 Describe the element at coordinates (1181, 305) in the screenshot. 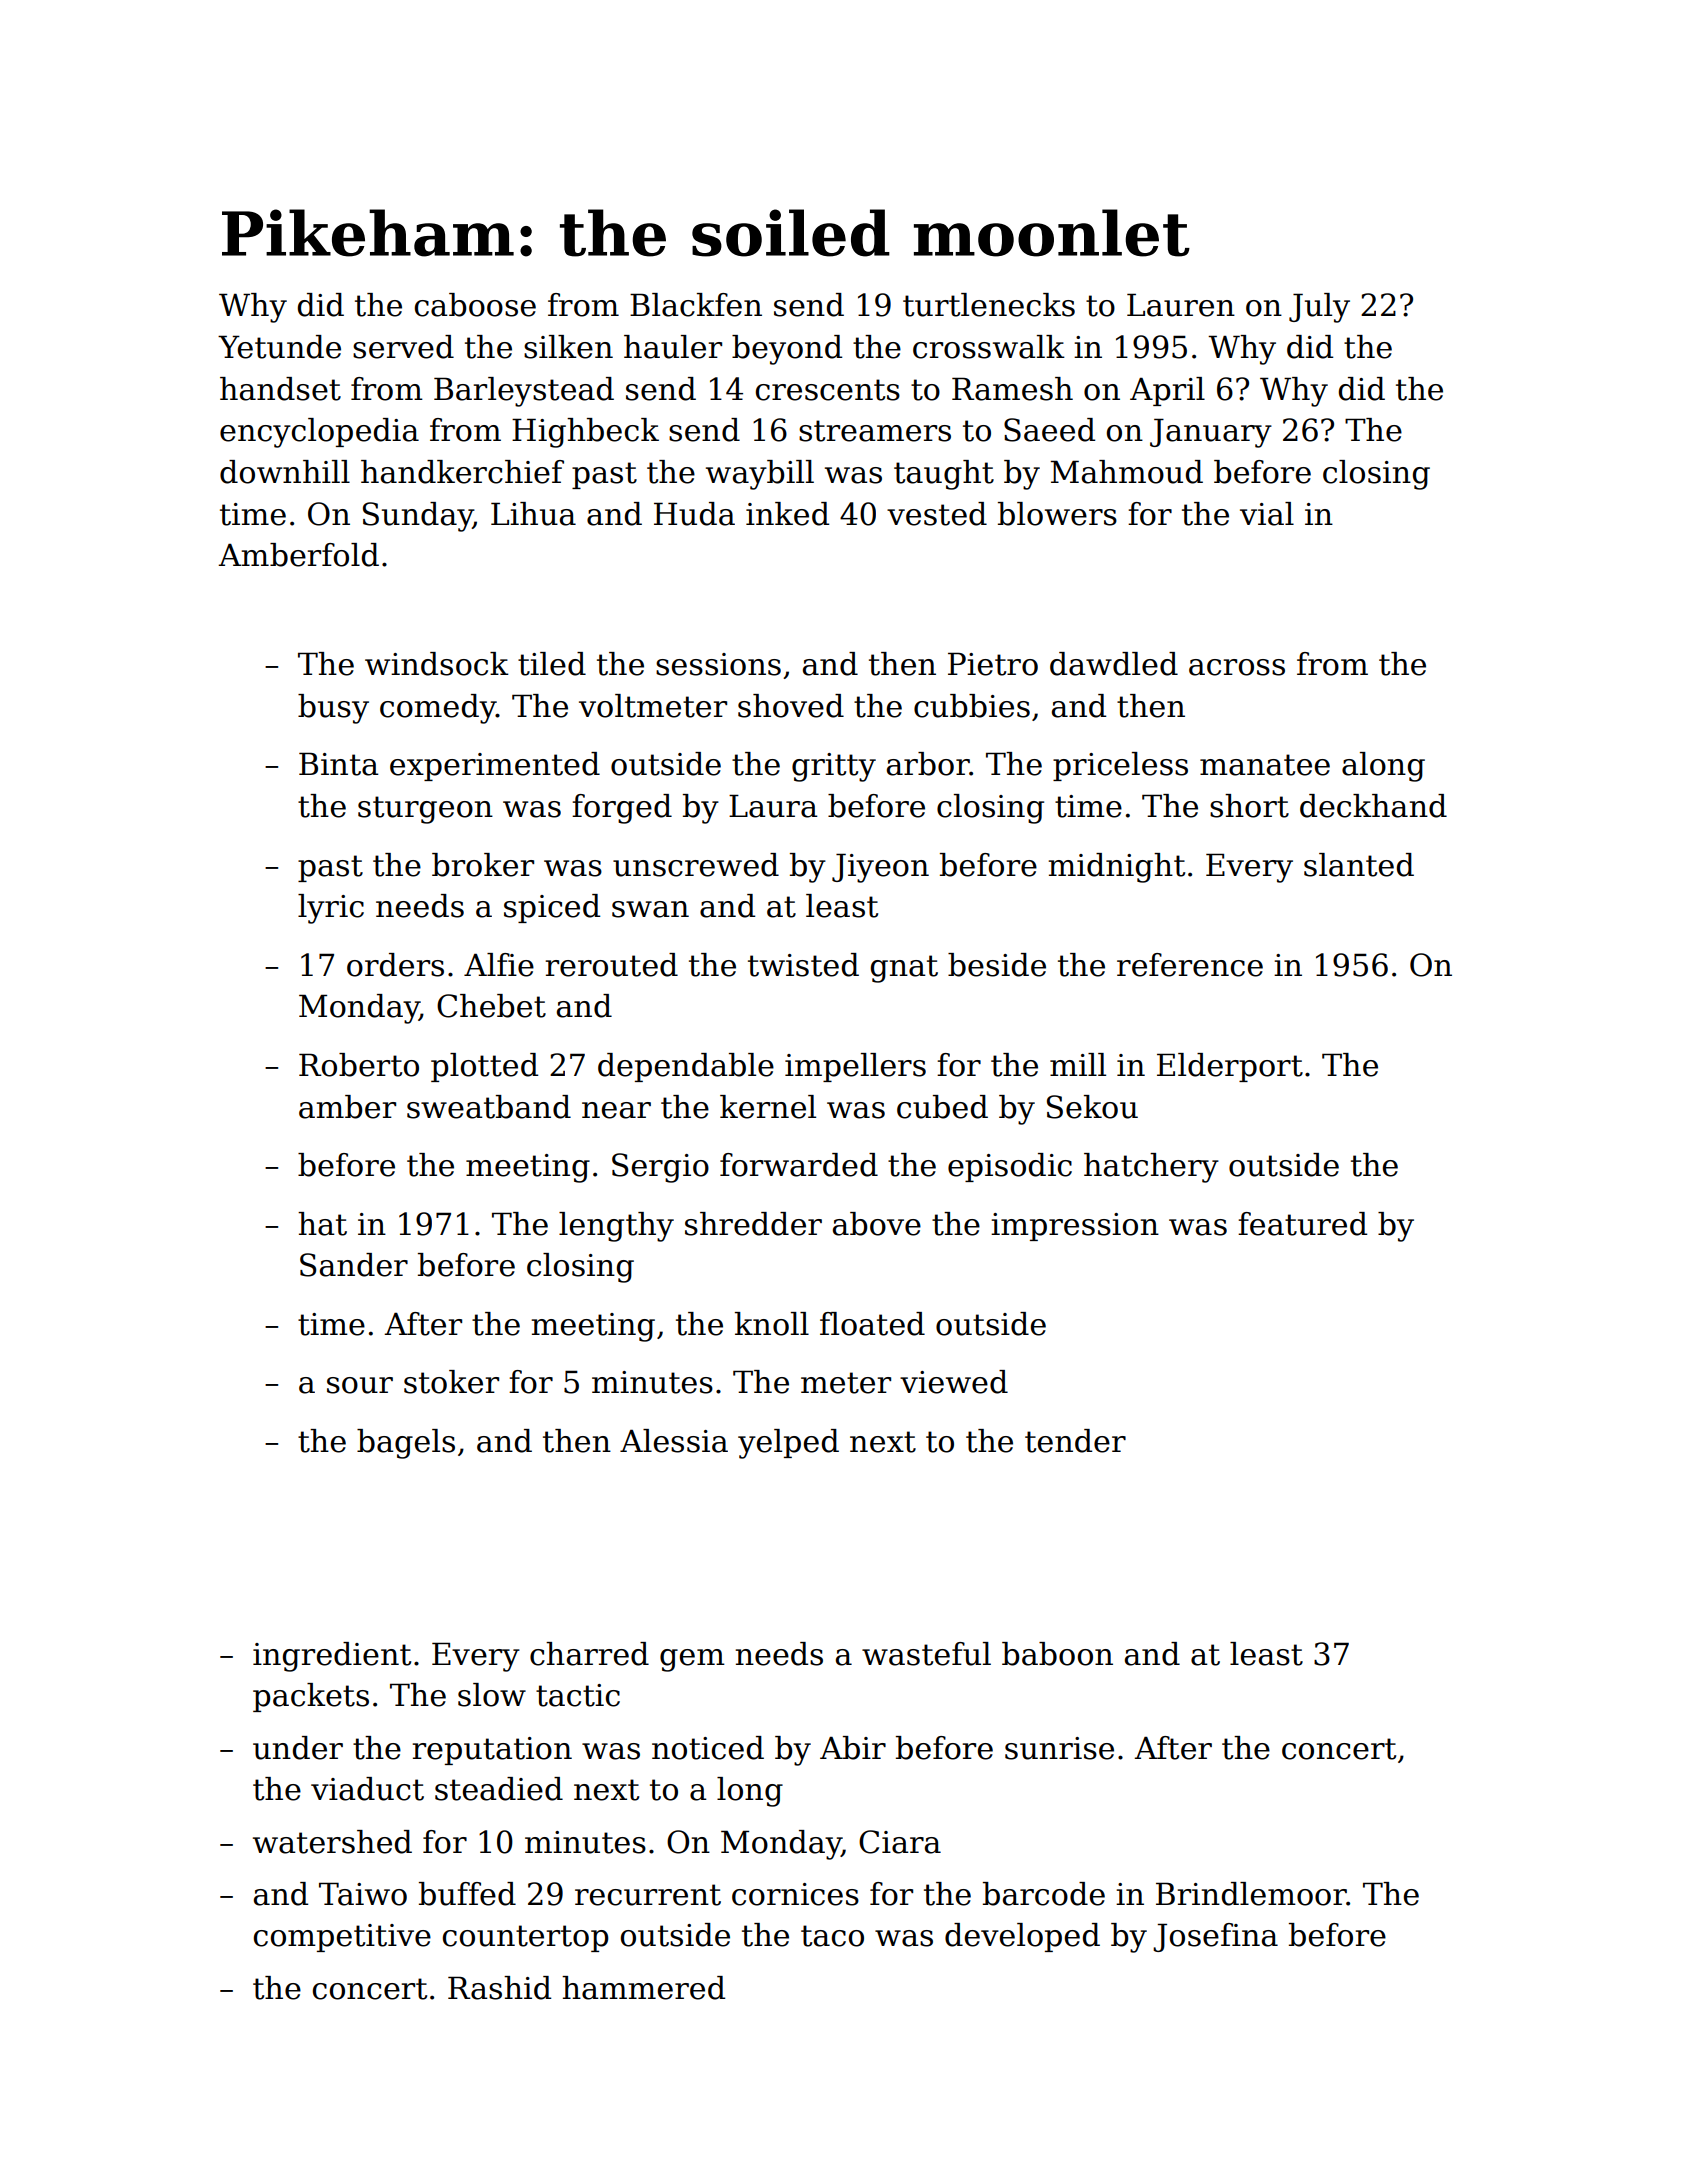

I see `Lauren` at that location.
